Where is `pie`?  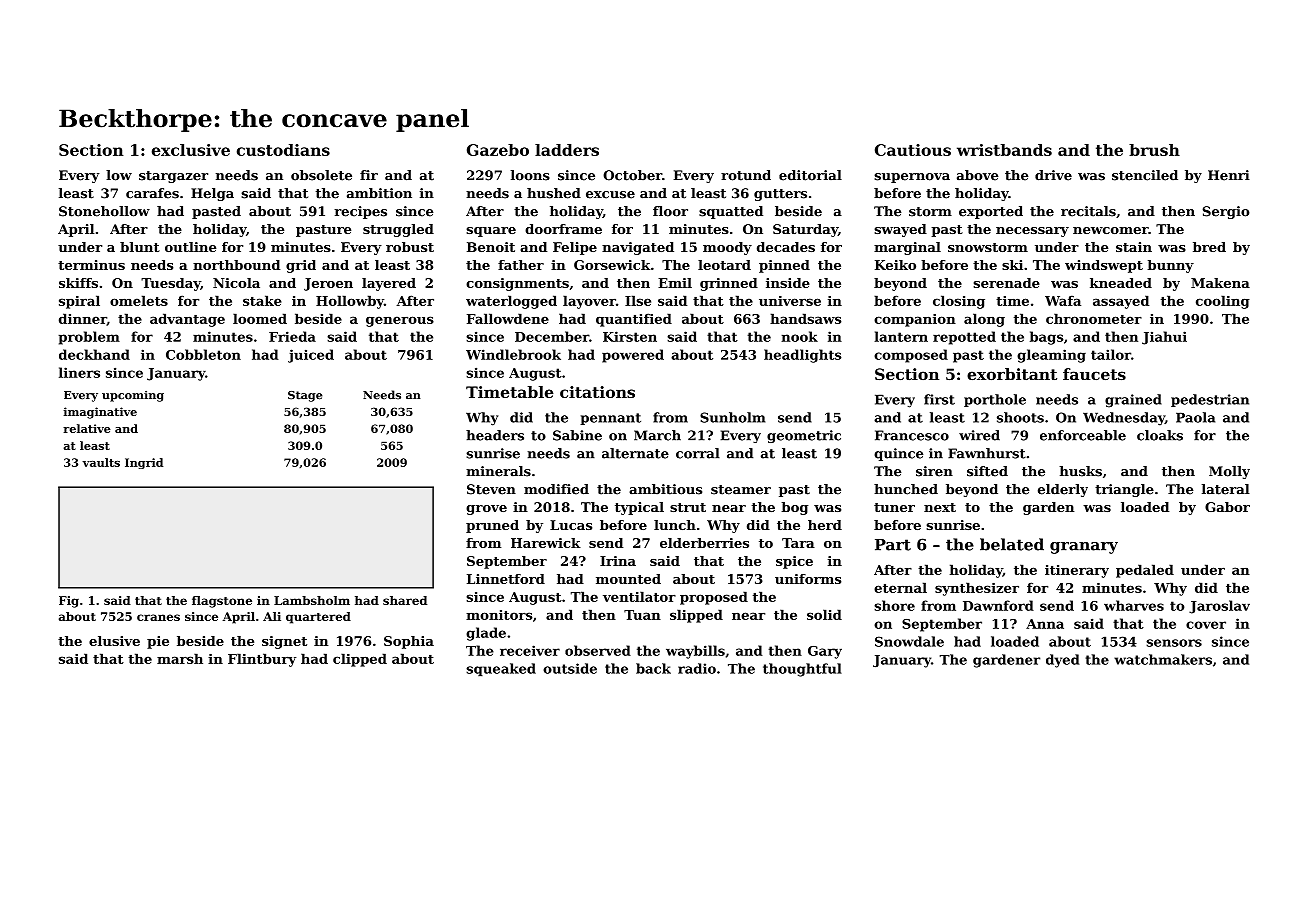 pie is located at coordinates (158, 642).
